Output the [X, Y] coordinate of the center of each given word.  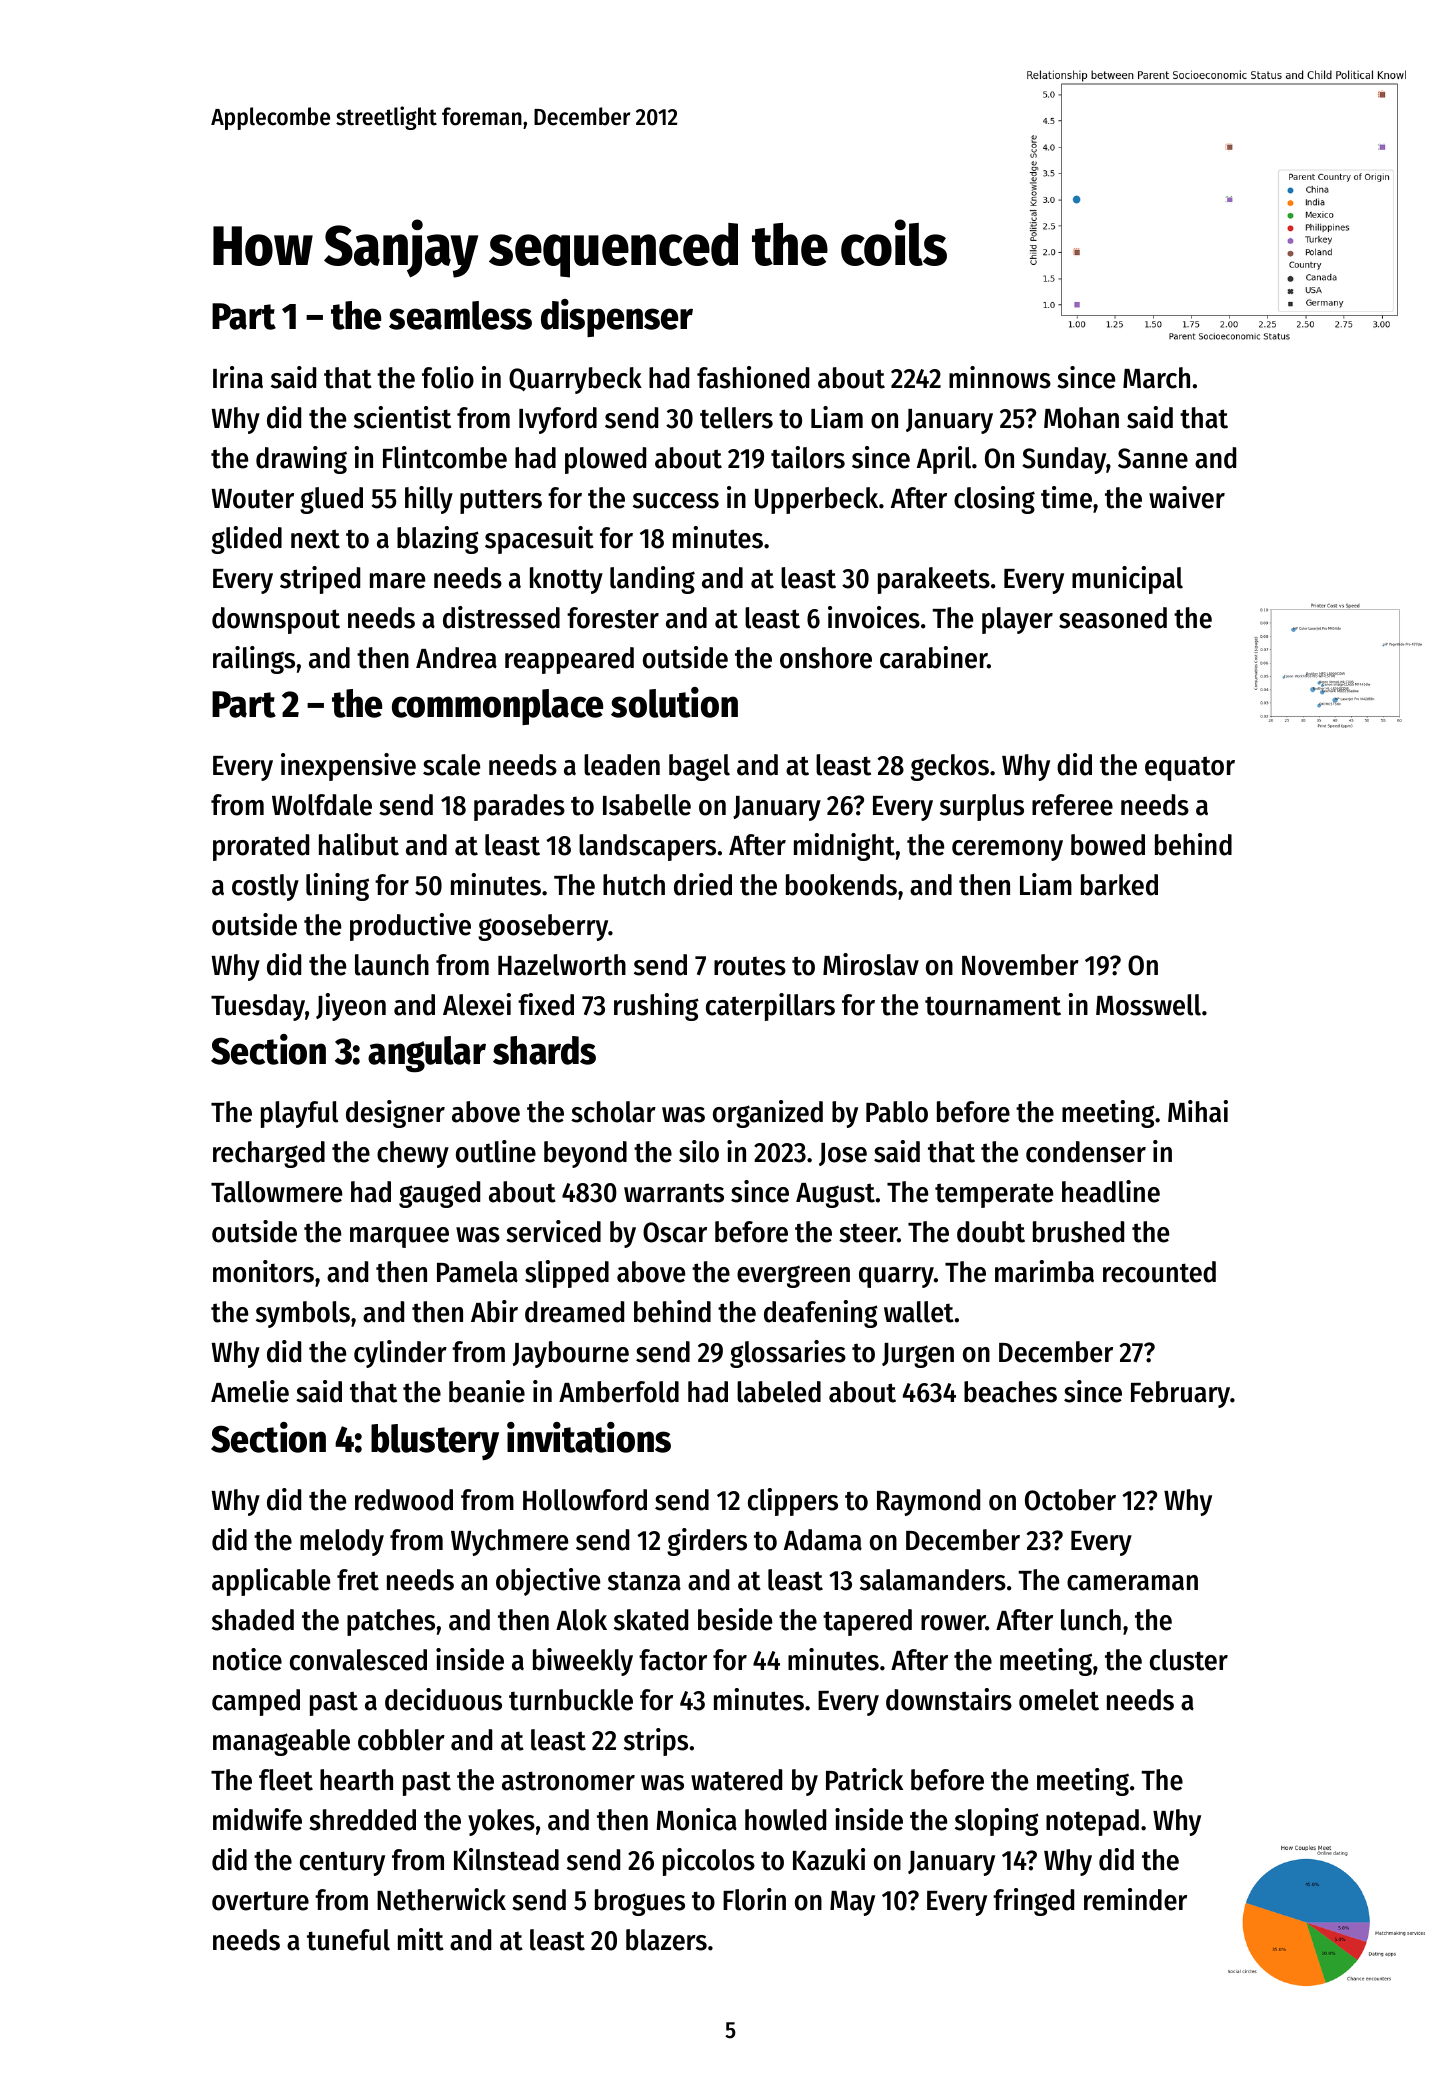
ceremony [1007, 850]
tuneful [348, 1940]
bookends [841, 885]
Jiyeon [351, 1007]
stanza [644, 1581]
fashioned [753, 377]
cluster [1189, 1660]
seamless [460, 315]
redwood [404, 1500]
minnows [1000, 377]
